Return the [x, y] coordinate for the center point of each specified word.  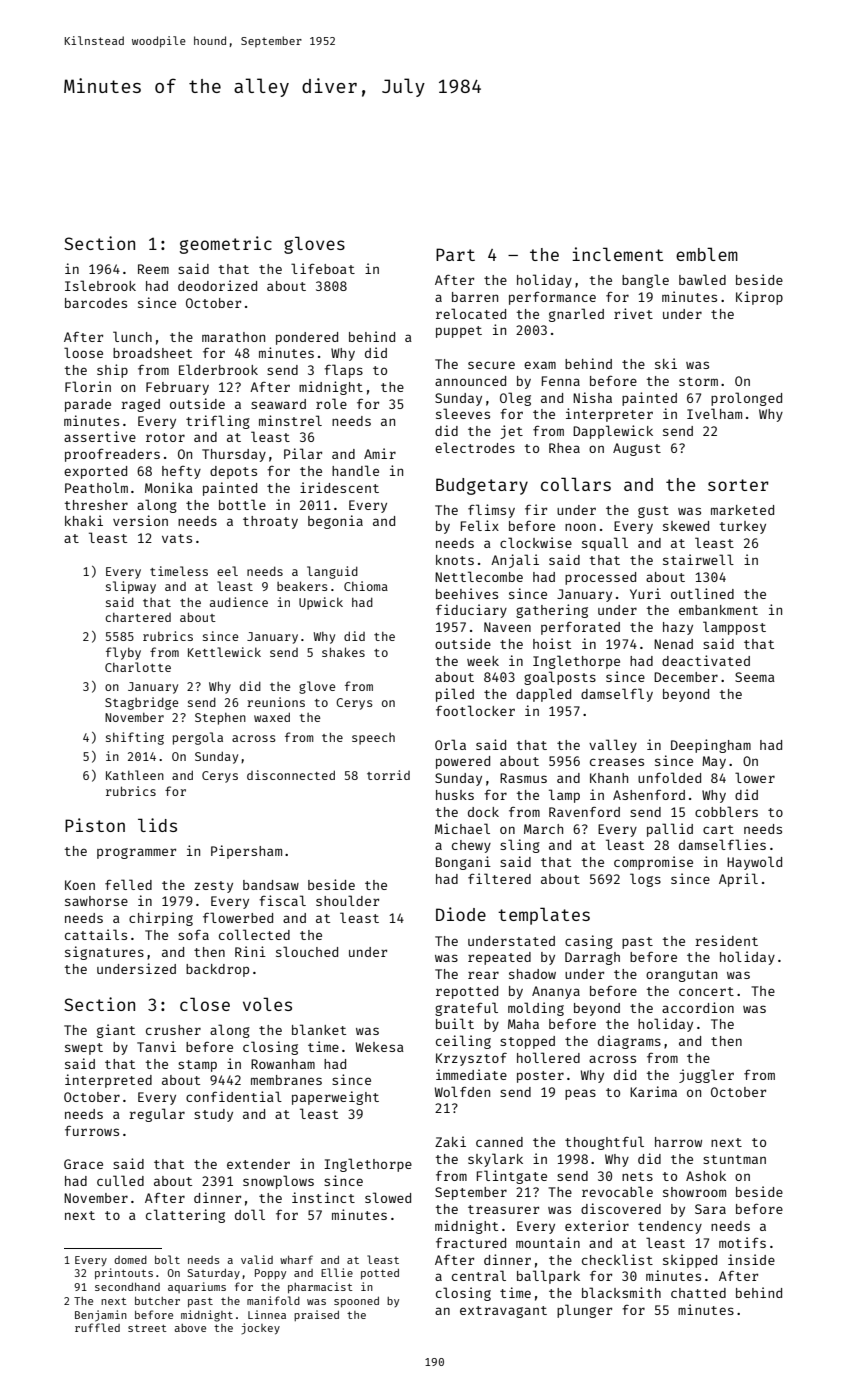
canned [499, 1142]
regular [157, 1115]
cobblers [726, 811]
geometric [226, 245]
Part [455, 254]
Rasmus [523, 778]
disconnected [291, 775]
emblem [707, 254]
